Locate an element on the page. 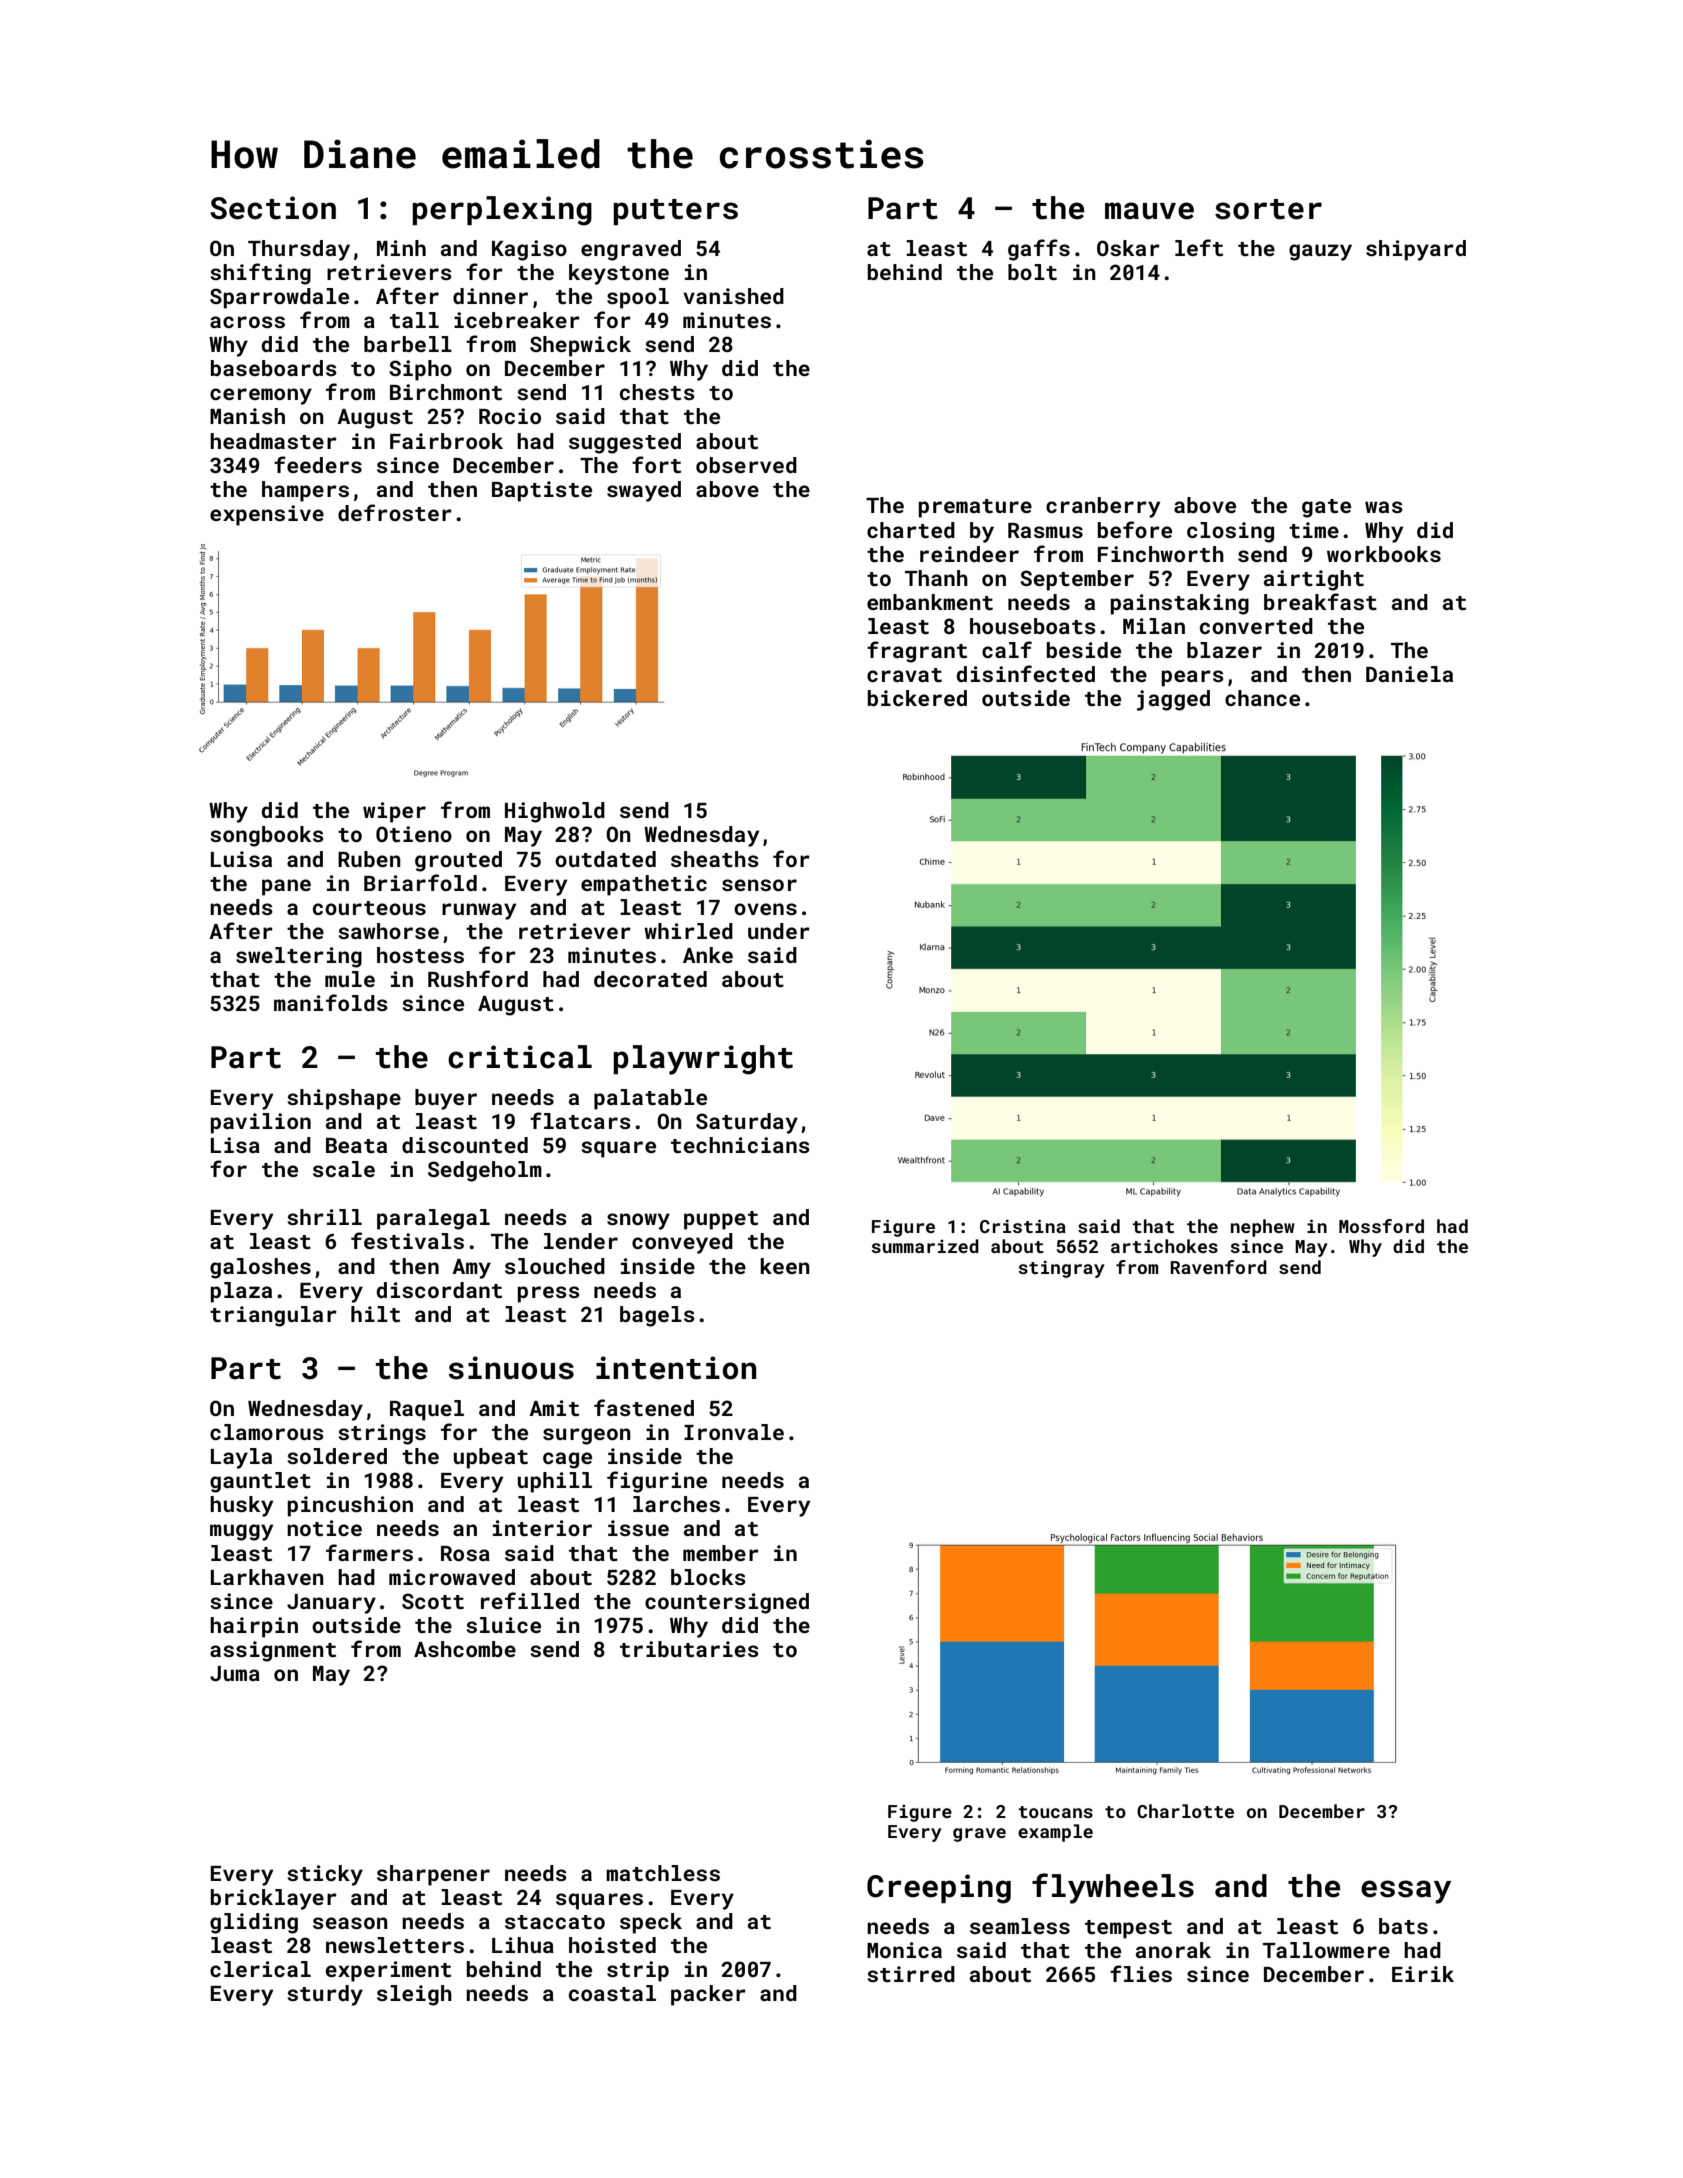 The image size is (1683, 2178). Kagiso is located at coordinates (529, 250).
